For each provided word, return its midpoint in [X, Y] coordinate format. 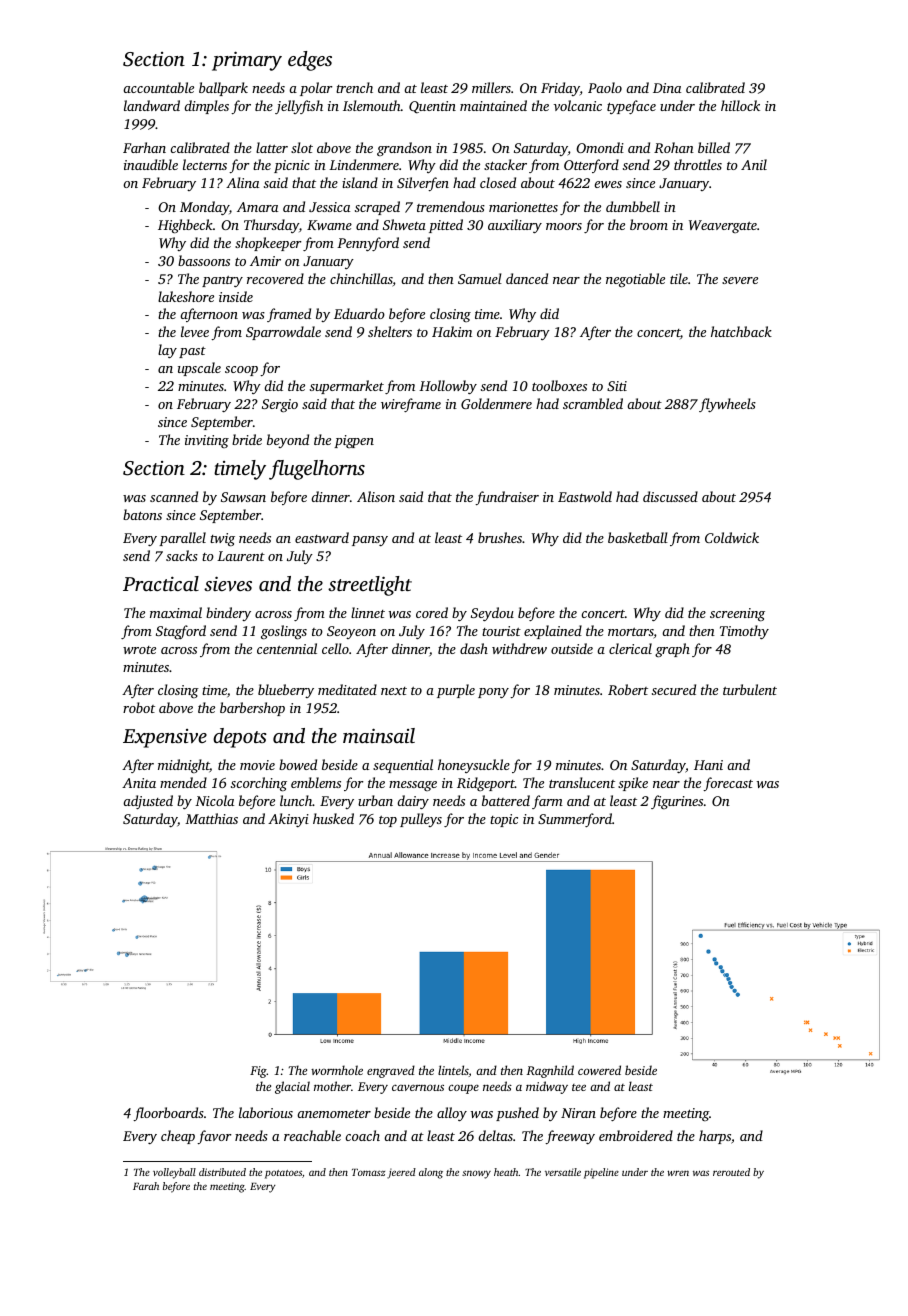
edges [310, 61]
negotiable [635, 280]
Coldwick [732, 537]
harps [715, 1137]
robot [139, 707]
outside [572, 648]
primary [247, 61]
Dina [667, 88]
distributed [222, 1172]
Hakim [452, 331]
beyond [288, 441]
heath [506, 1172]
